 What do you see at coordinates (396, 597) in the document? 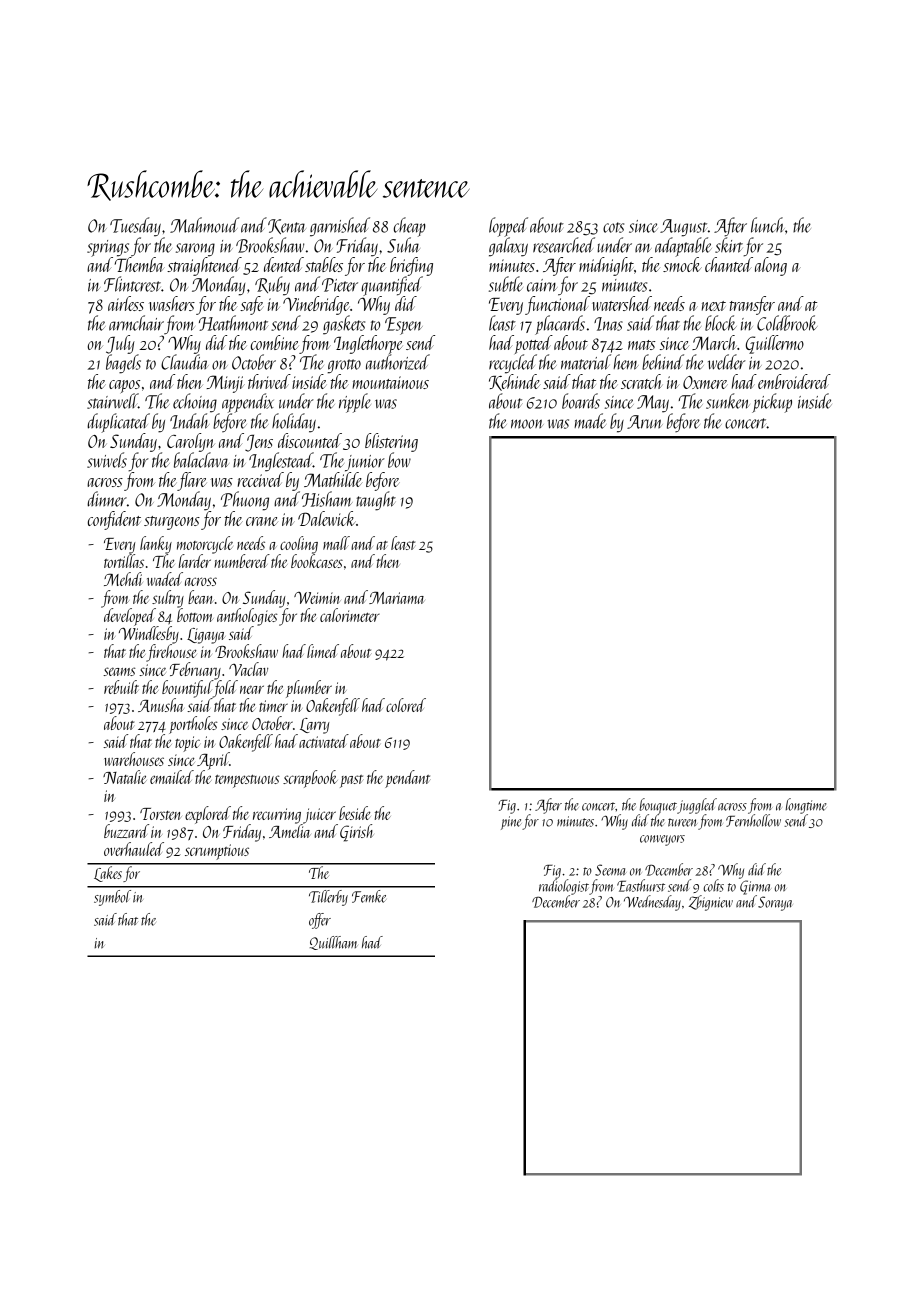
I see `Mariama` at bounding box center [396, 597].
